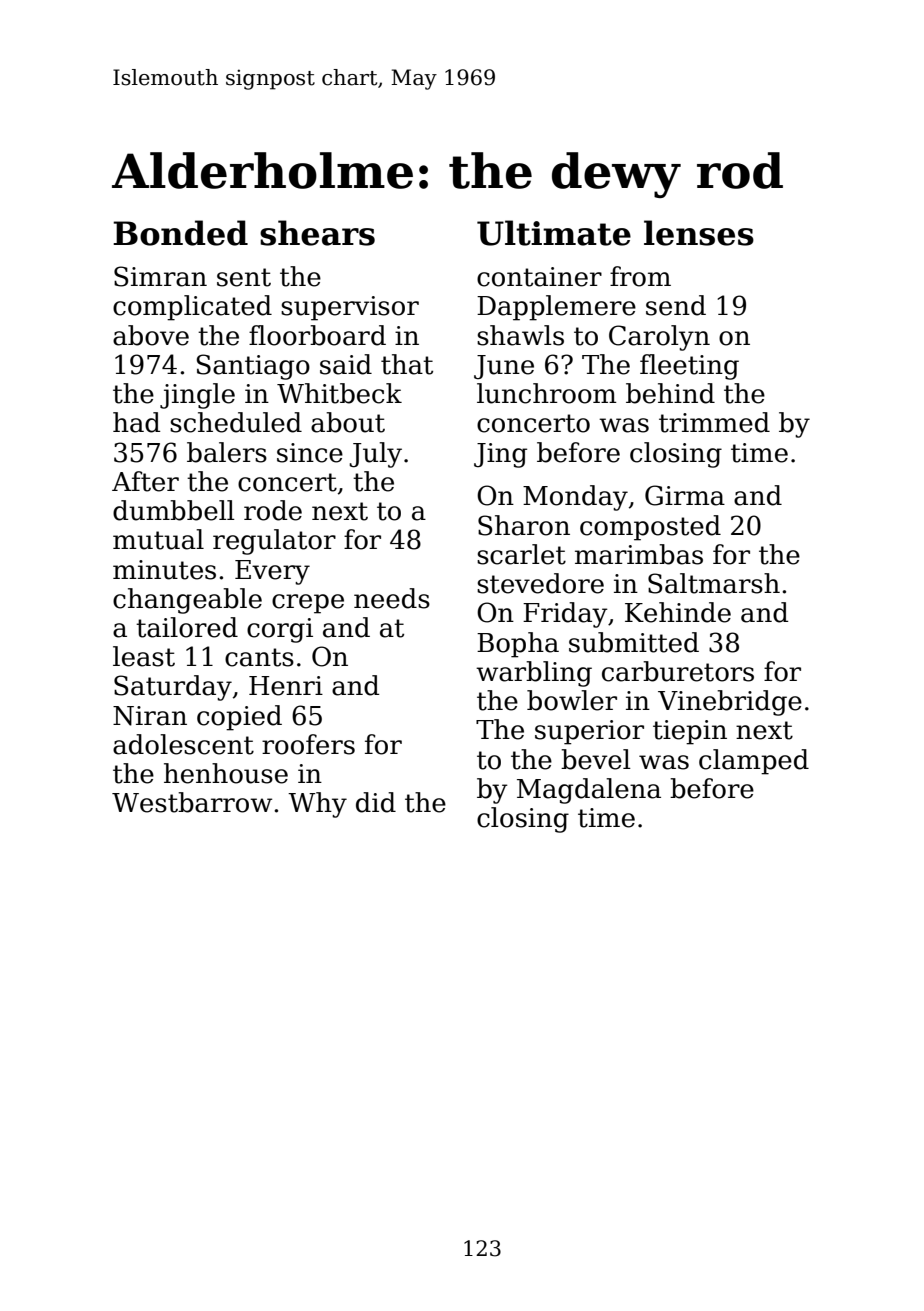 The height and width of the page is (1311, 924). What do you see at coordinates (714, 583) in the page?
I see `Saltmarsh` at bounding box center [714, 583].
